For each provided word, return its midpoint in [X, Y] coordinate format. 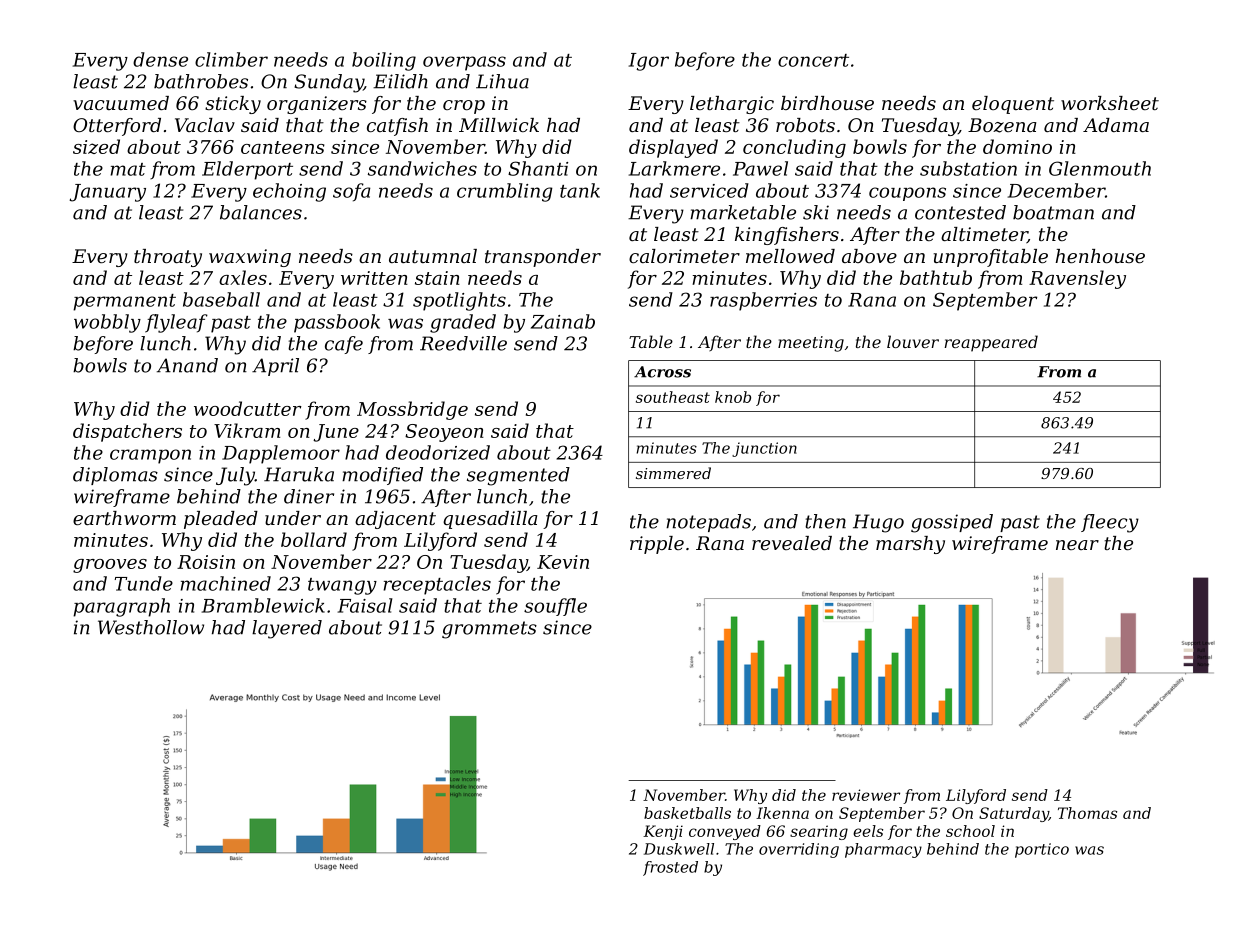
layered [287, 629]
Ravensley [1077, 279]
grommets [489, 630]
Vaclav [205, 125]
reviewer [866, 795]
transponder [543, 258]
